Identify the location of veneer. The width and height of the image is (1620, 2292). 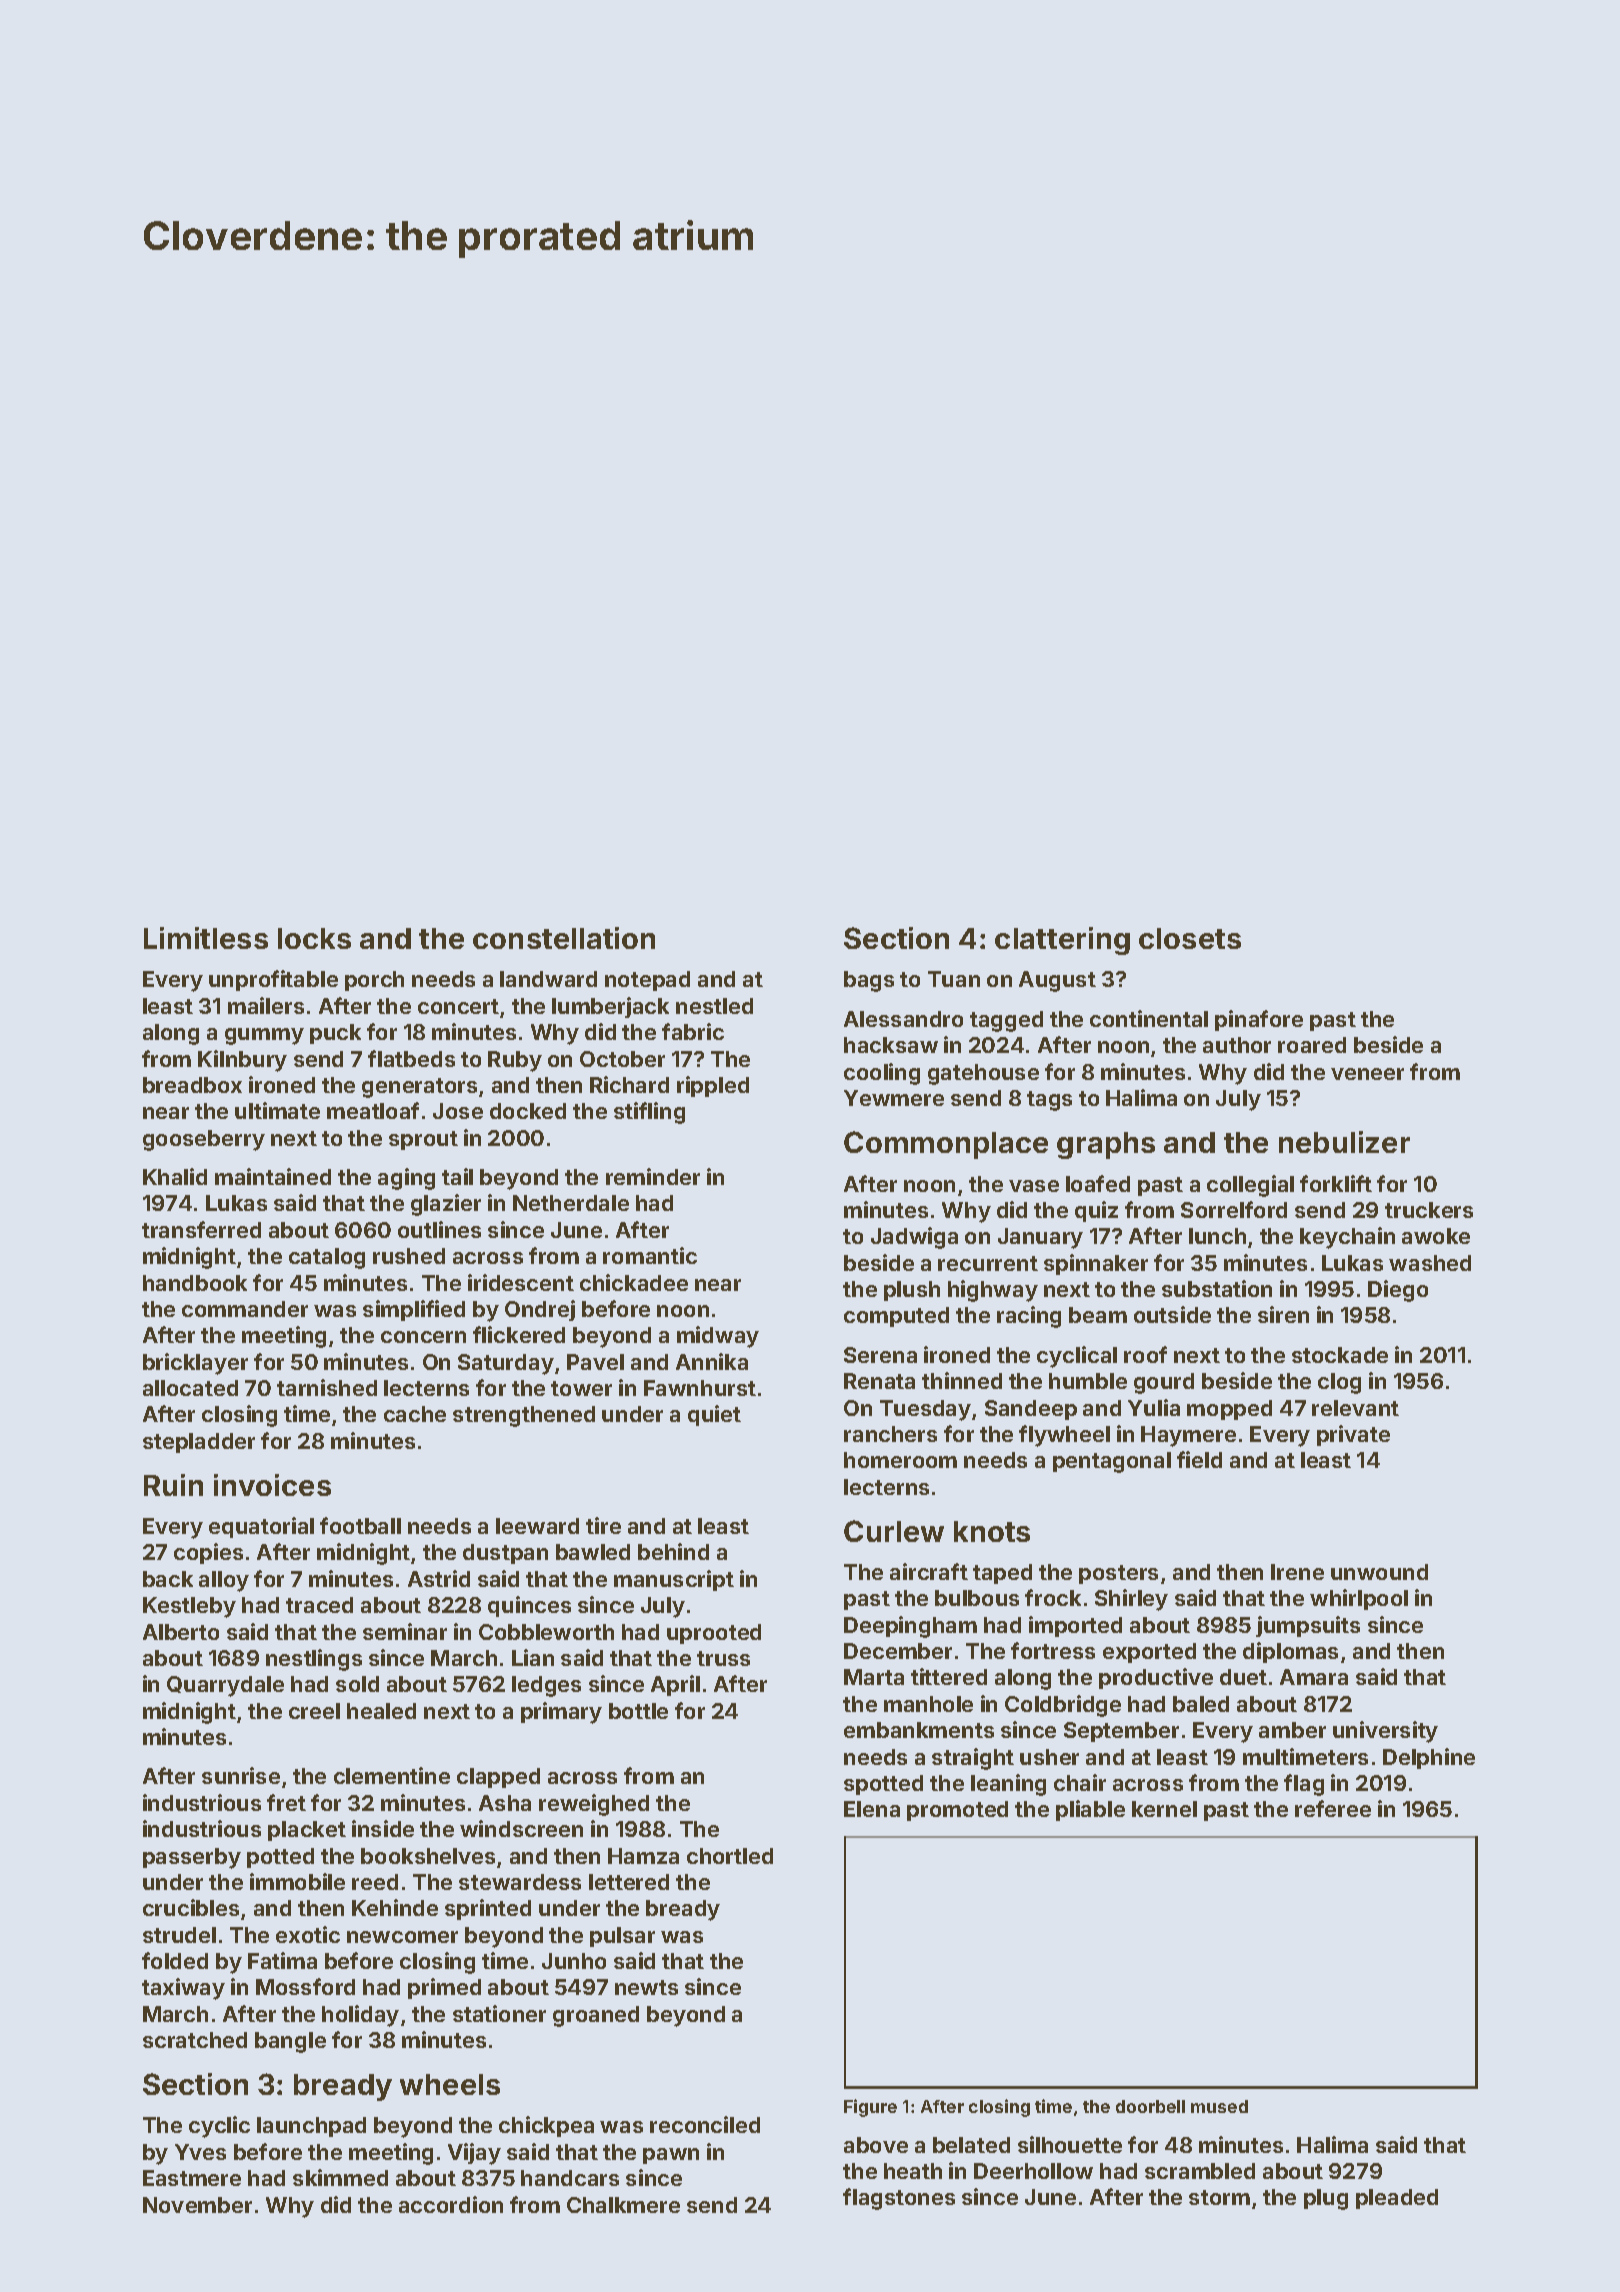
(1367, 1074).
